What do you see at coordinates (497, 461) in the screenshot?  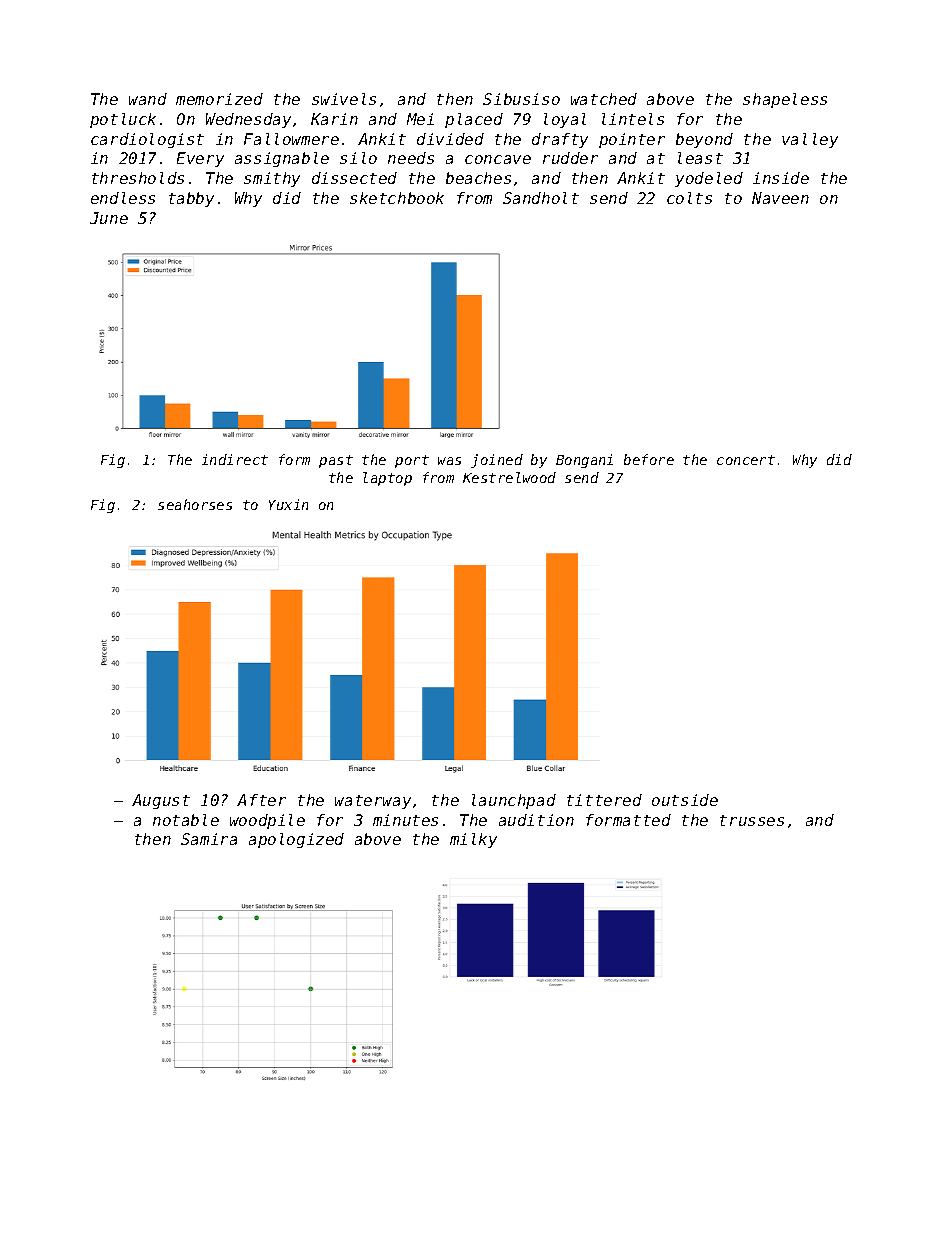 I see `joined` at bounding box center [497, 461].
